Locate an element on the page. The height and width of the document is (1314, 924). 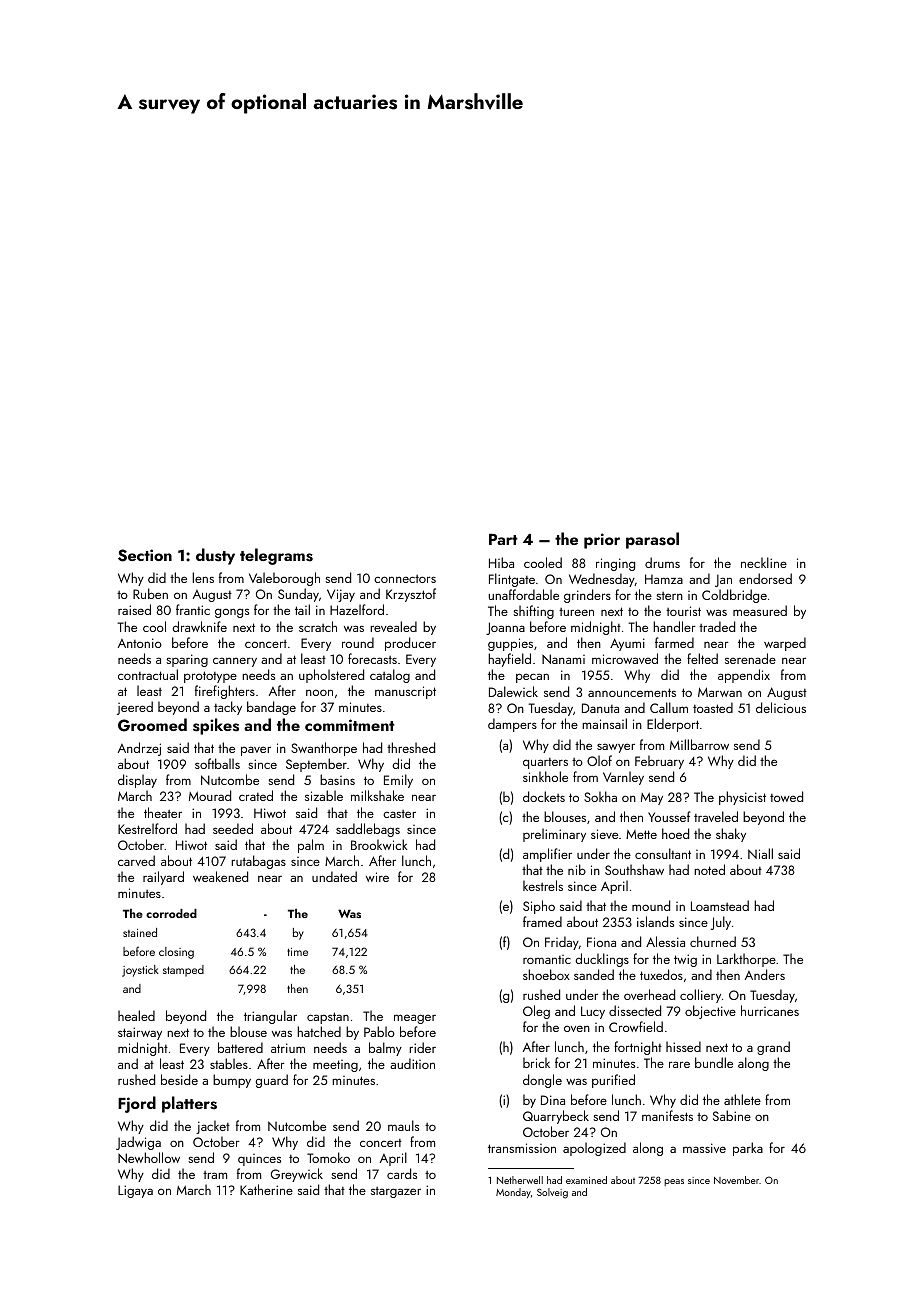
mound is located at coordinates (651, 905).
